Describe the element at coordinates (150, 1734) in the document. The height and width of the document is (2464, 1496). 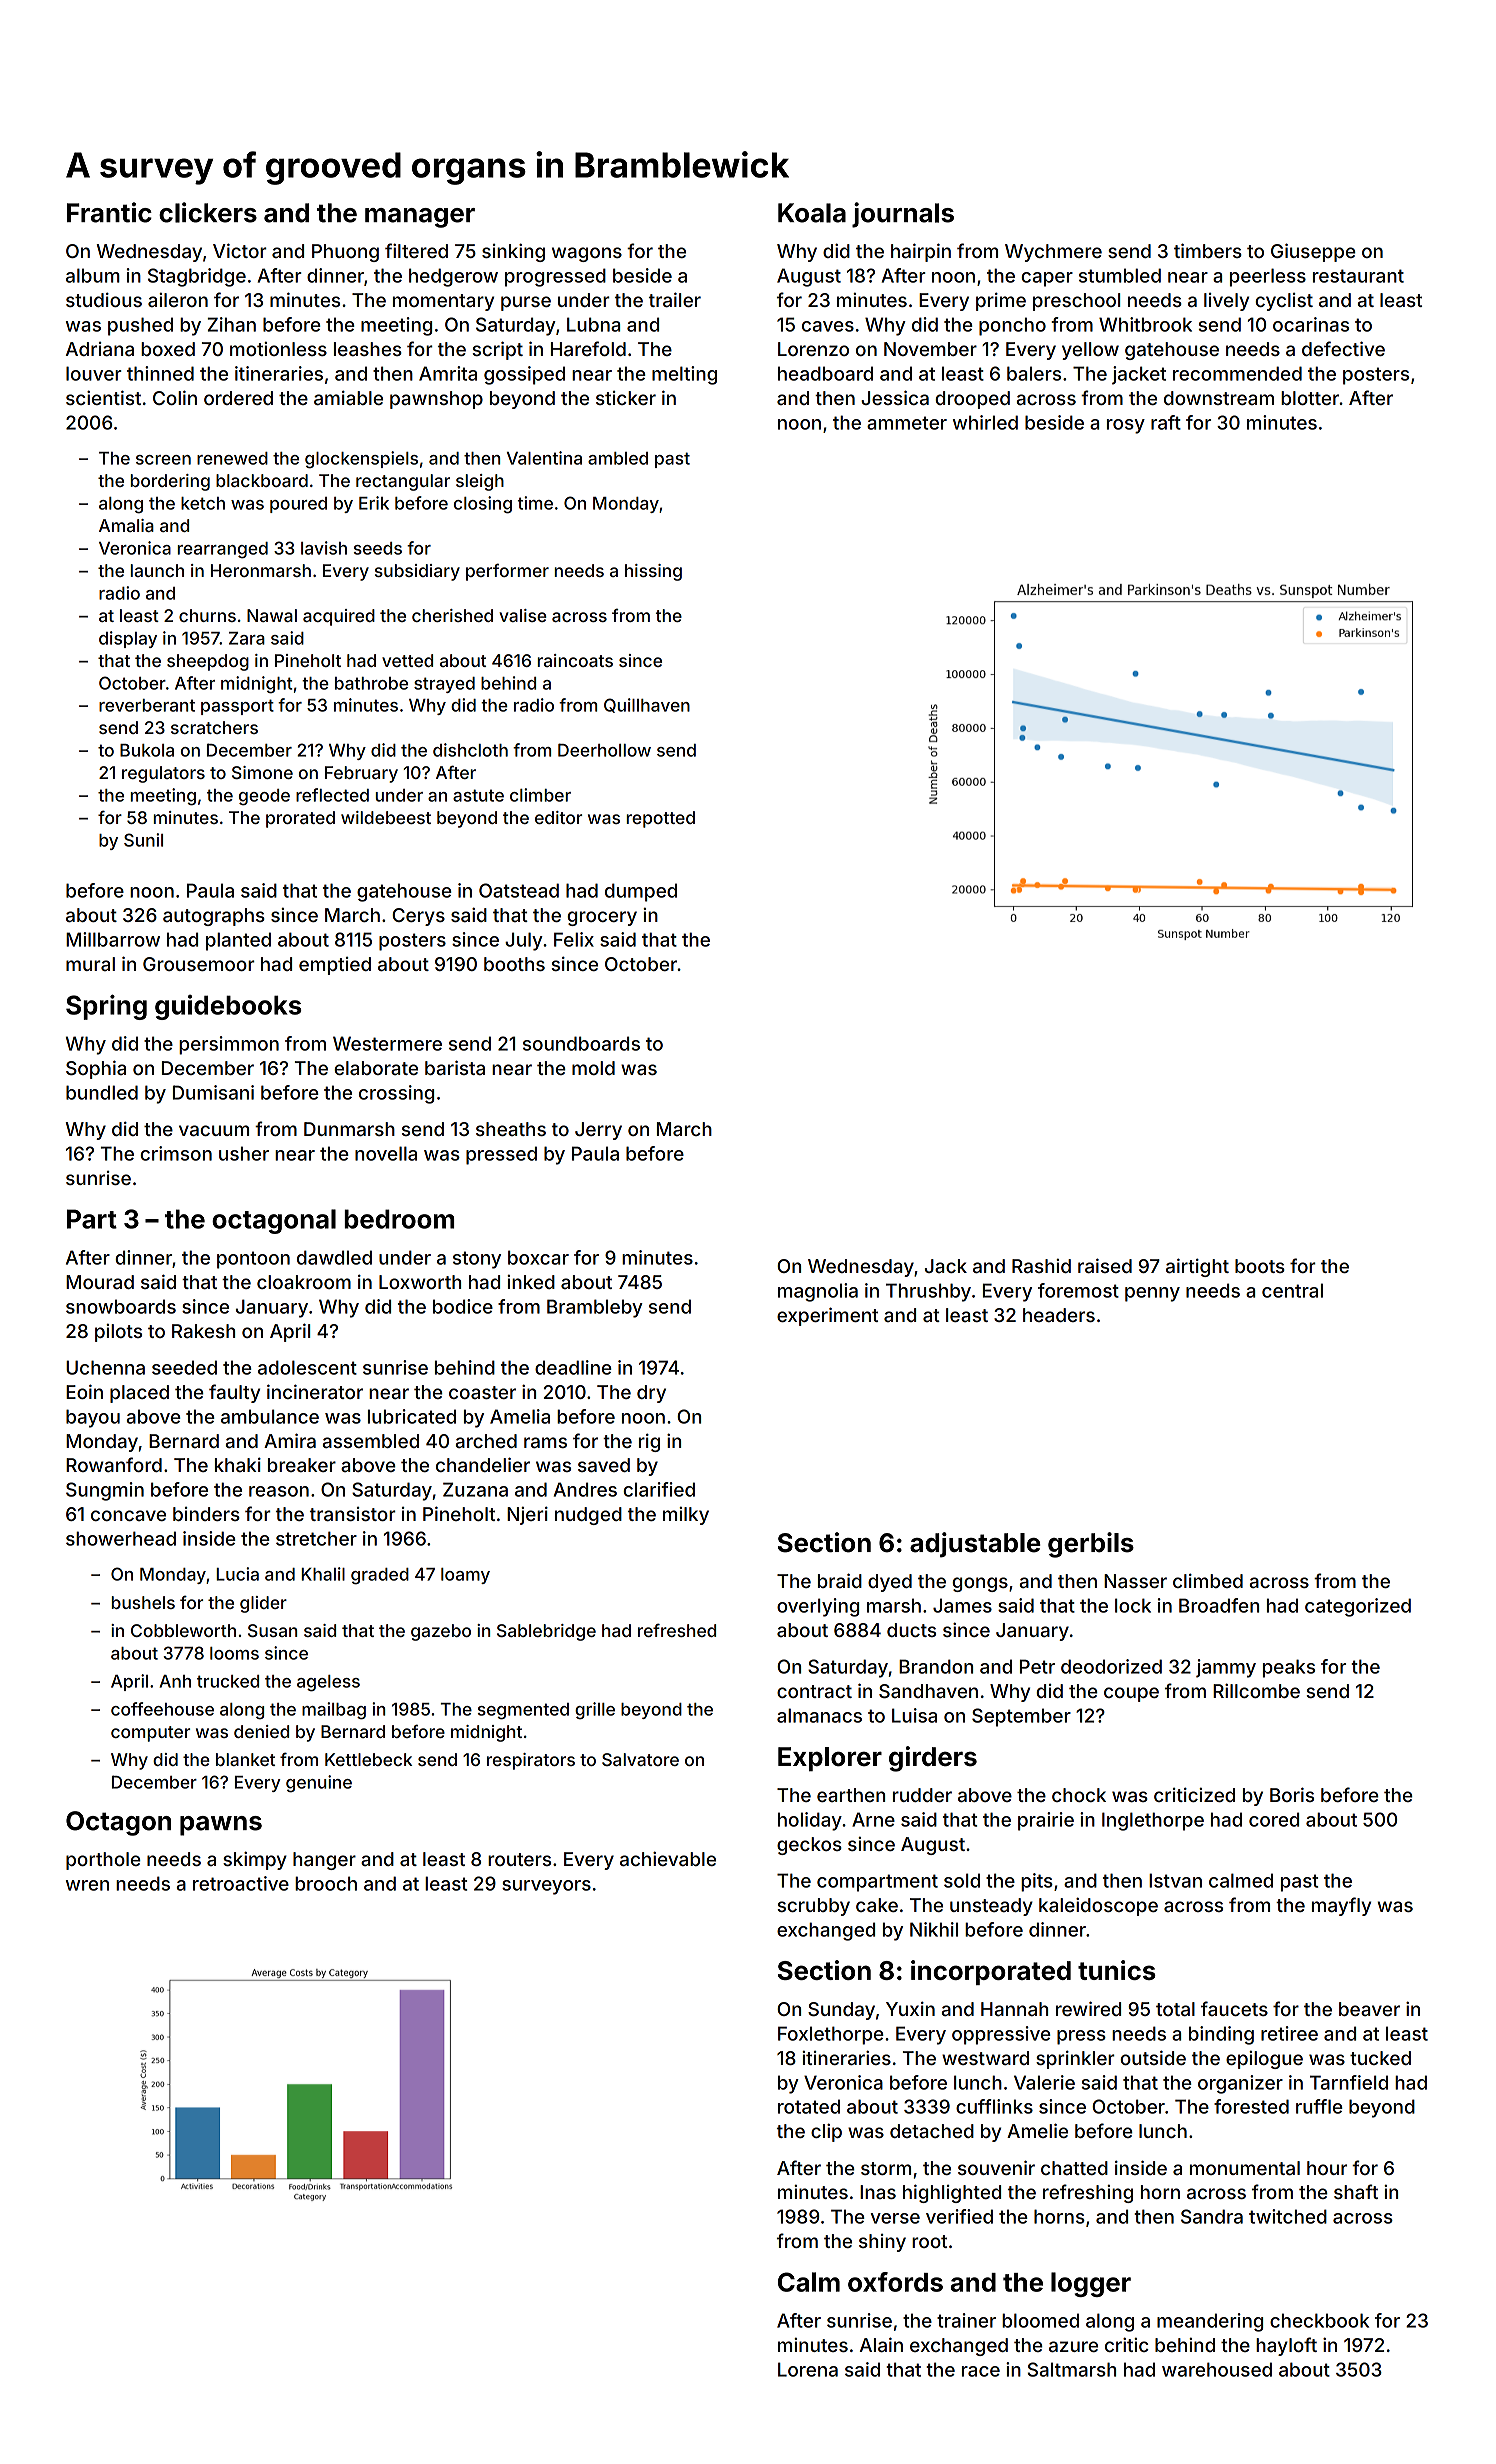
I see `computer` at that location.
